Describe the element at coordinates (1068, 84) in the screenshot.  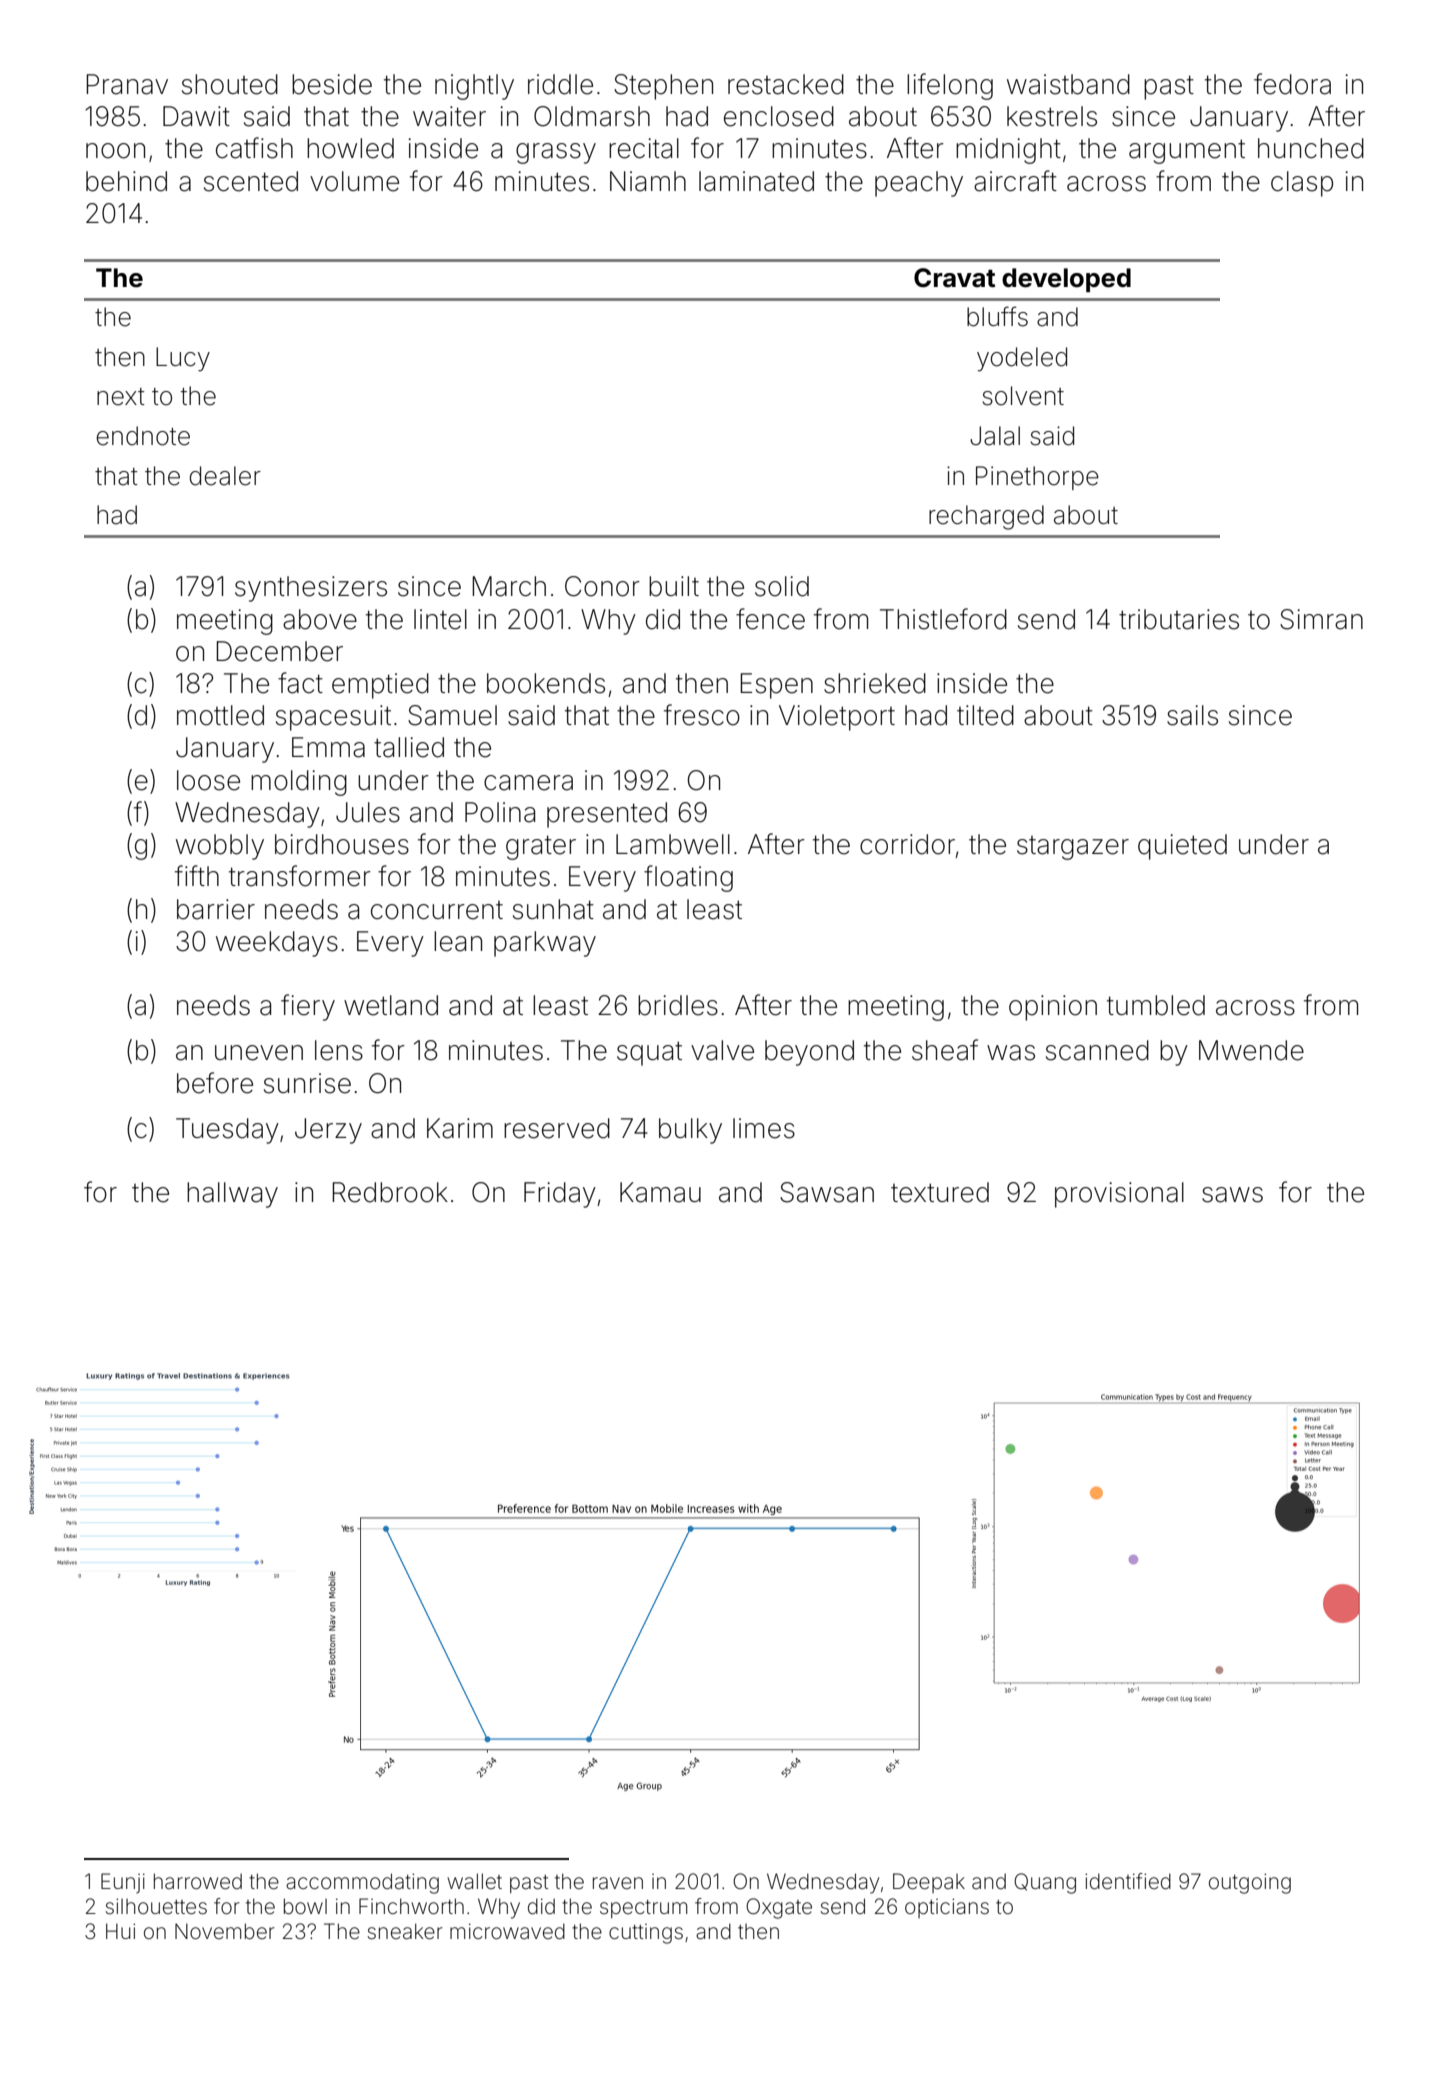
I see `waistband` at that location.
